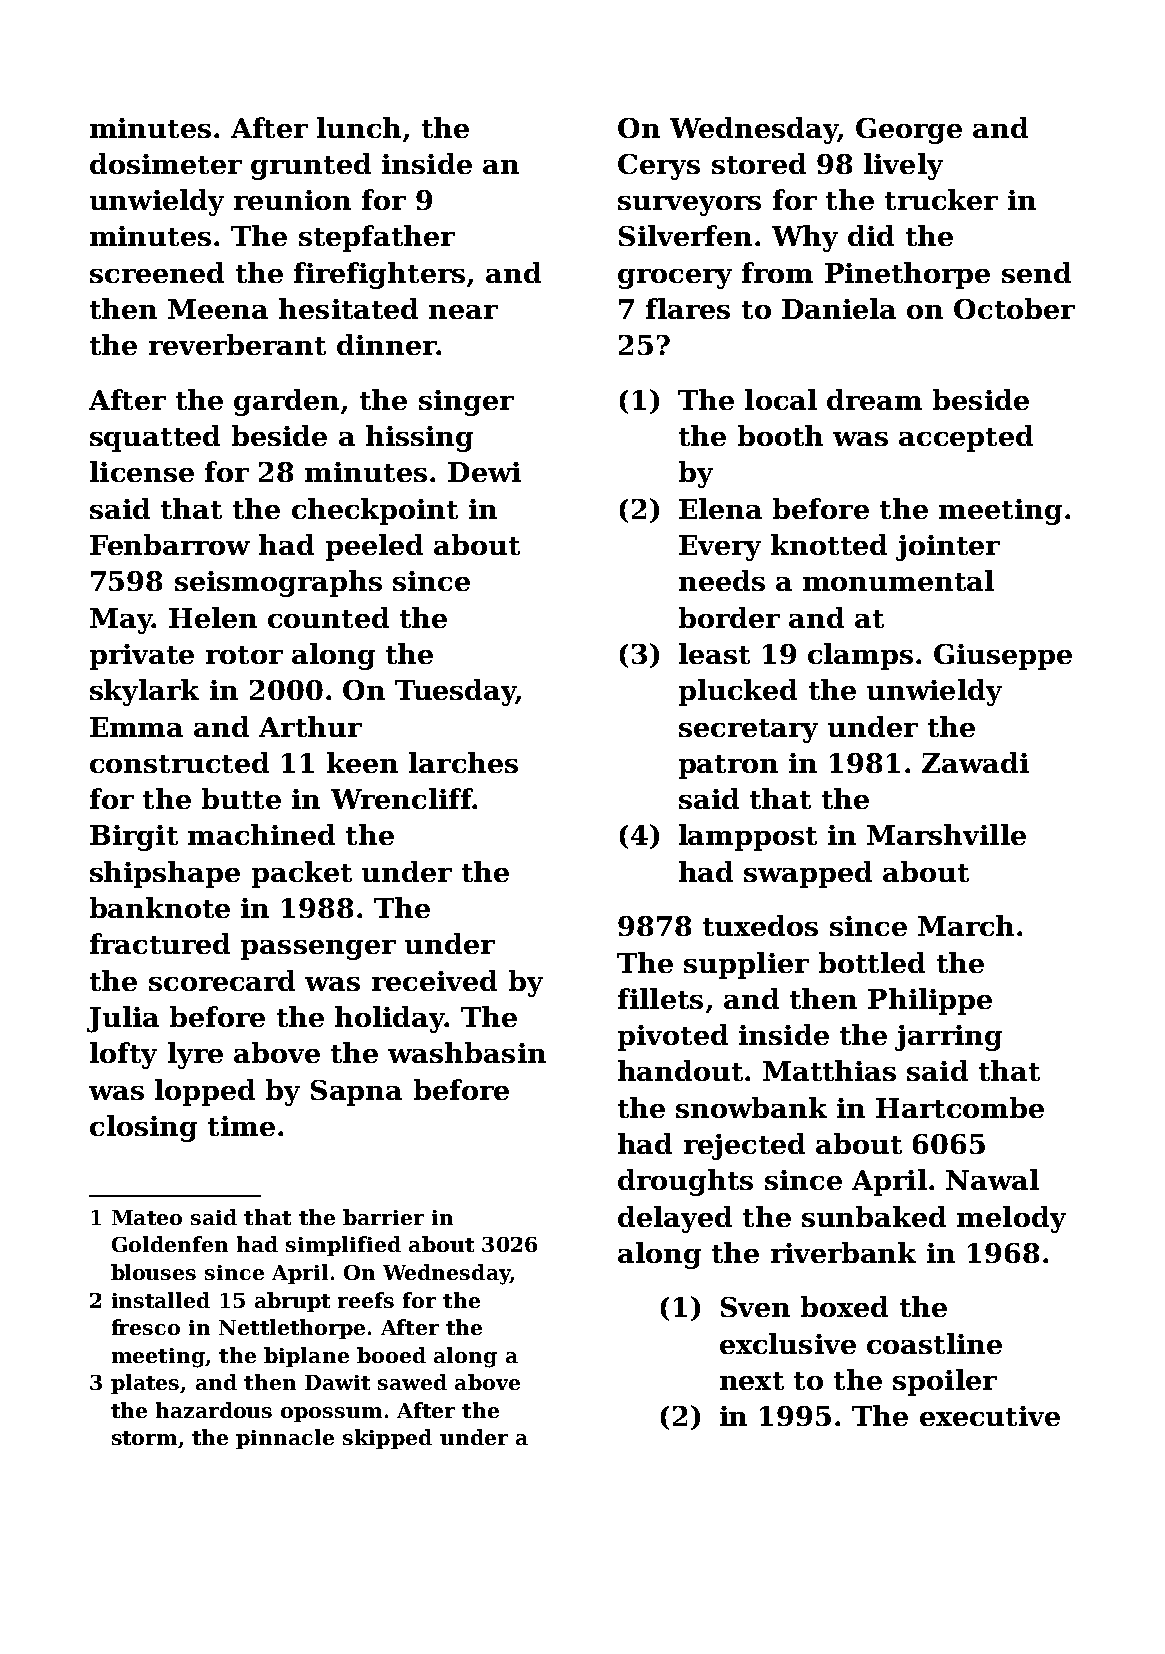 The height and width of the image is (1654, 1165). I want to click on scorecard, so click(222, 980).
